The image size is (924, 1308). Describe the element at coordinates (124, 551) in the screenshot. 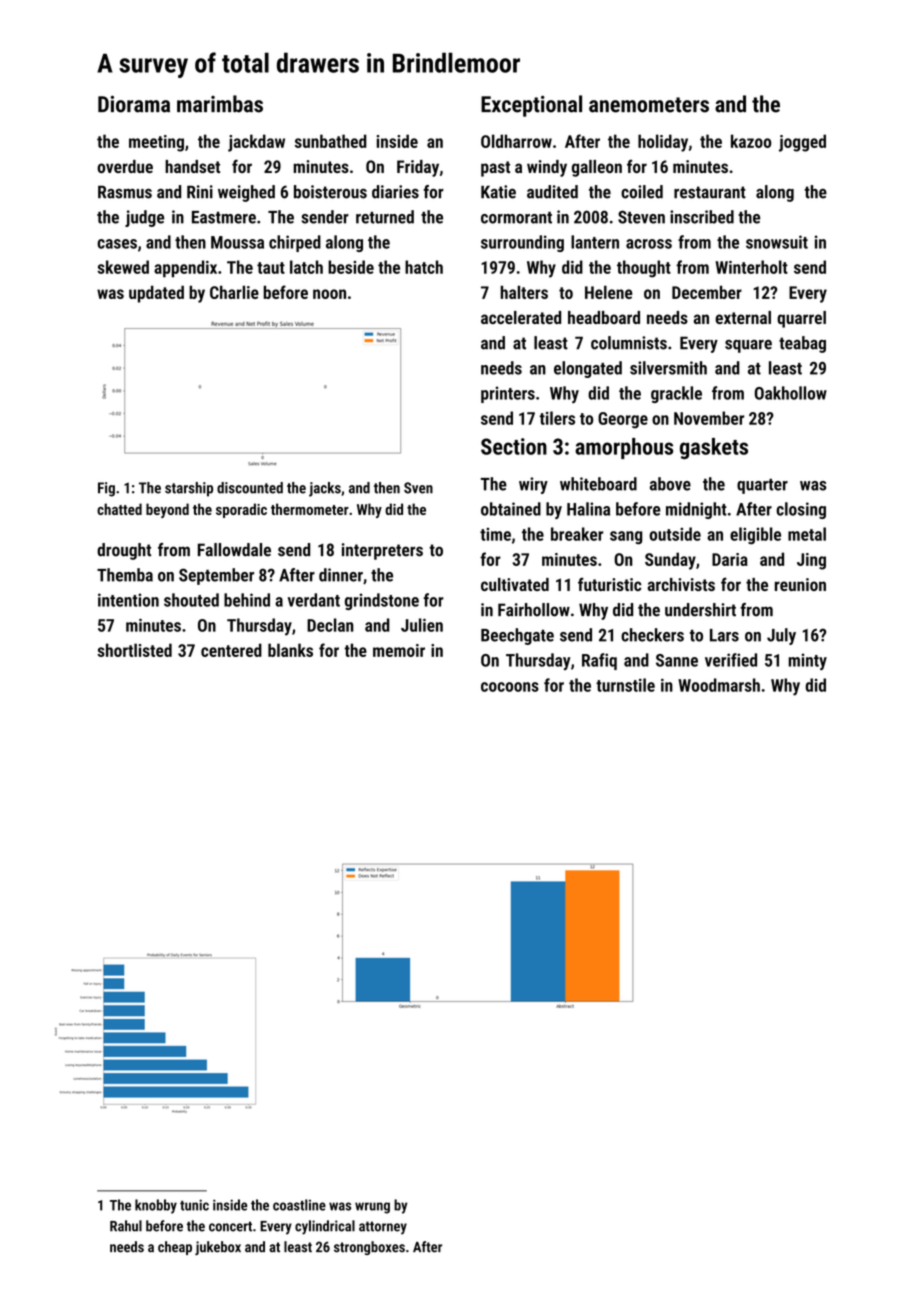

I see `drought` at that location.
